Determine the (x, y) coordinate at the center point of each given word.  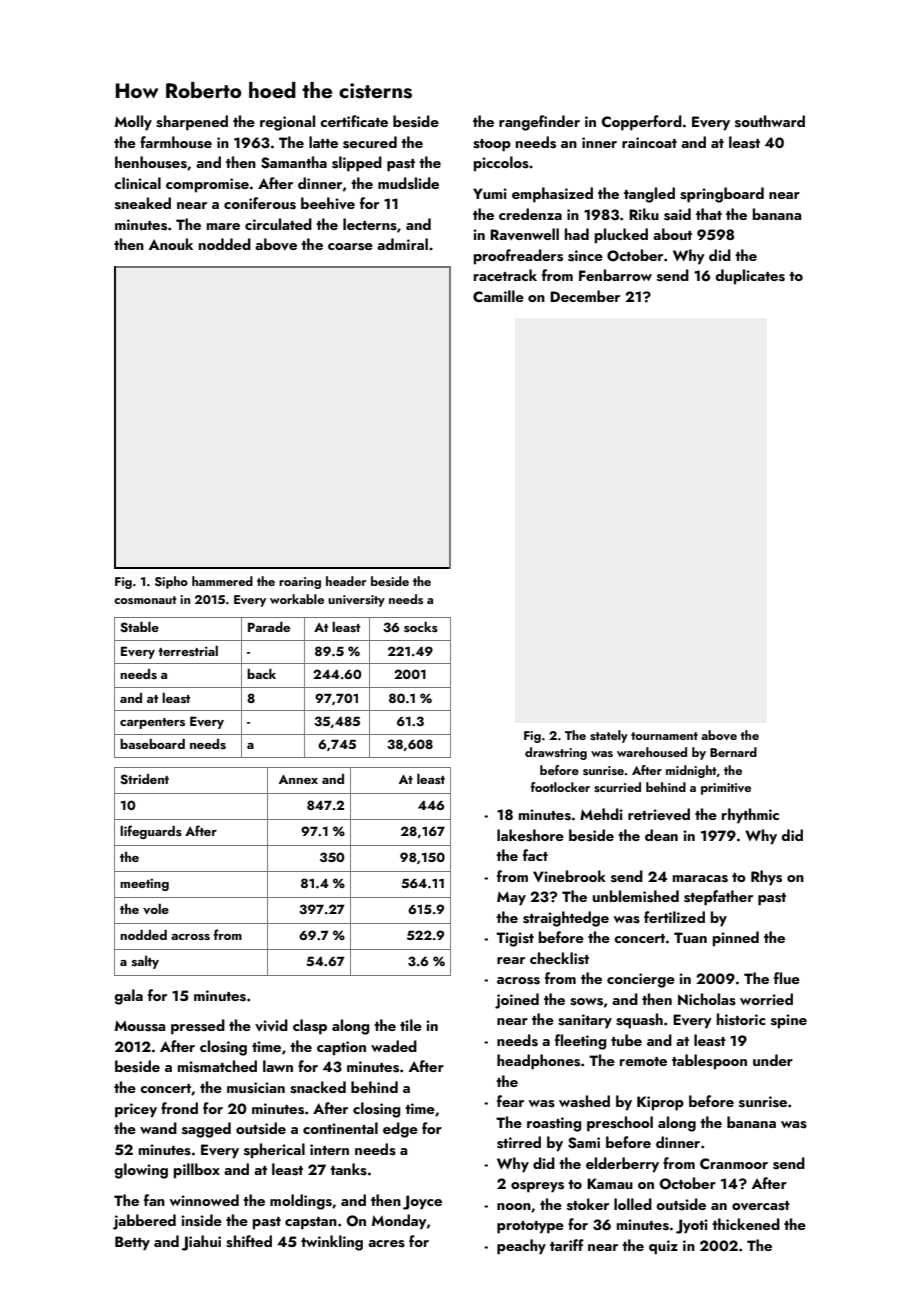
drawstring (556, 753)
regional (287, 123)
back (261, 673)
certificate (354, 121)
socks (421, 626)
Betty (132, 1243)
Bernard (733, 752)
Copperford (642, 123)
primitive (726, 789)
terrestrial (188, 650)
